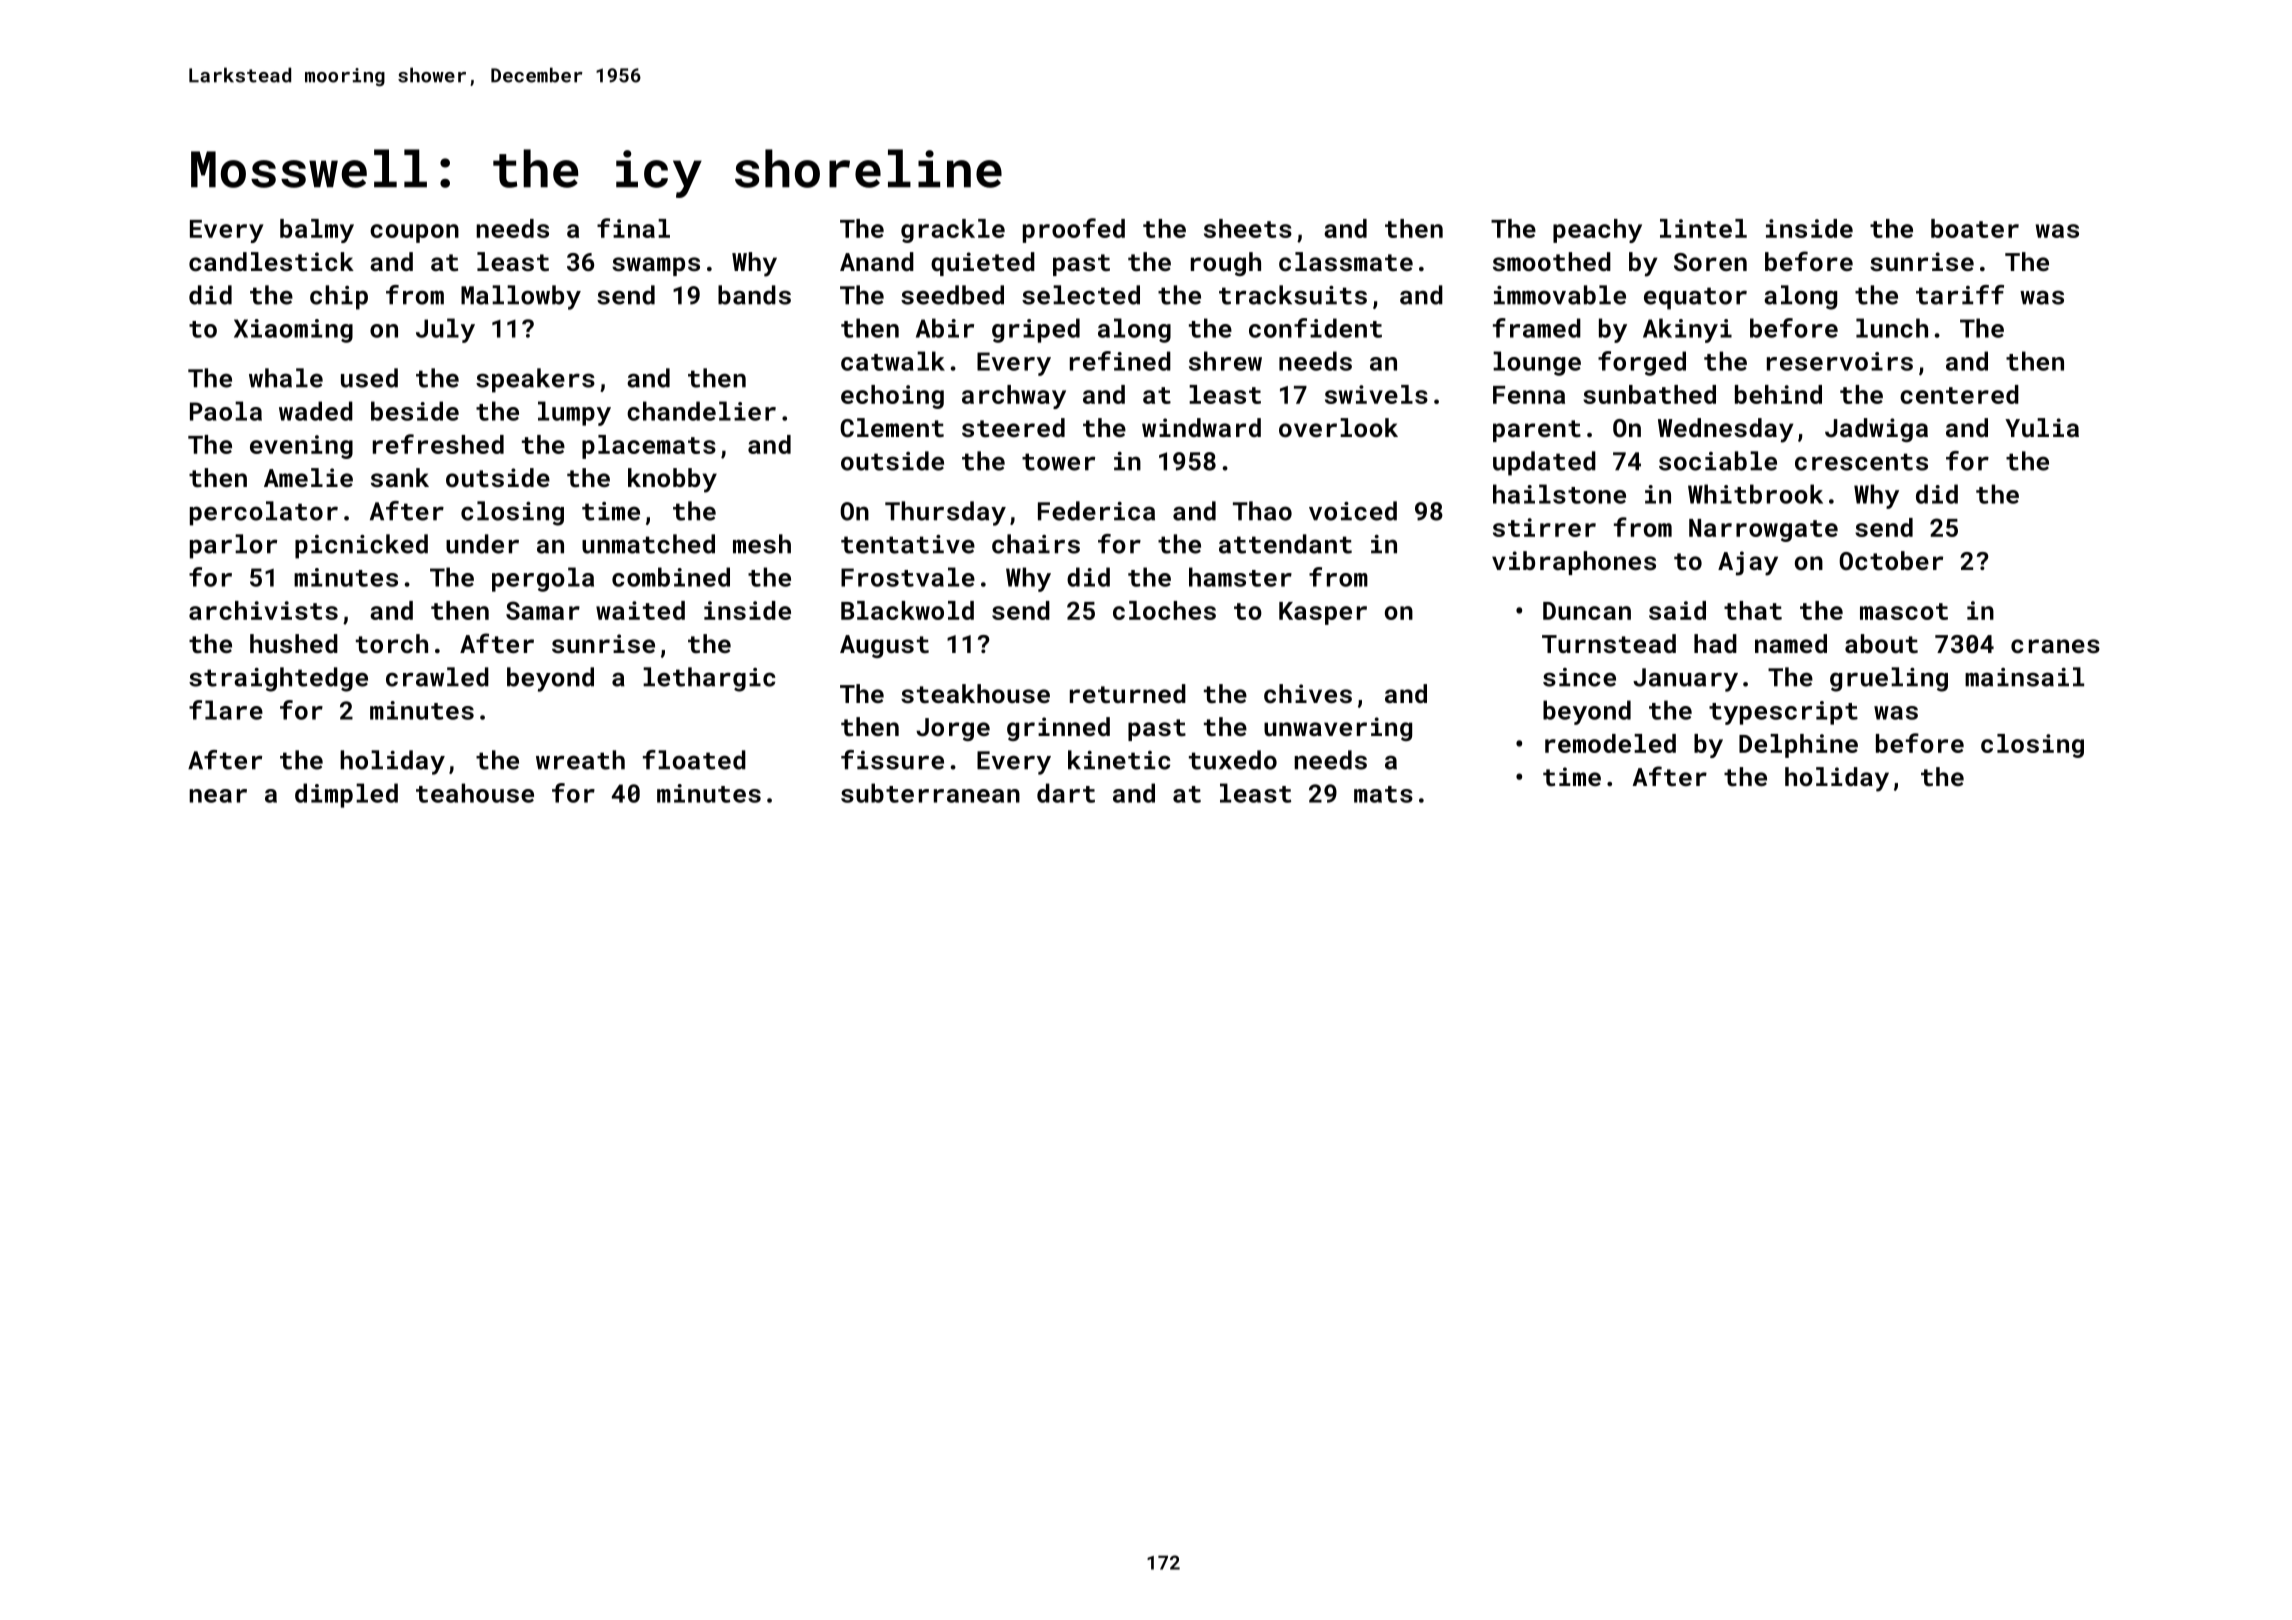  What do you see at coordinates (930, 793) in the screenshot?
I see `subterranean` at bounding box center [930, 793].
